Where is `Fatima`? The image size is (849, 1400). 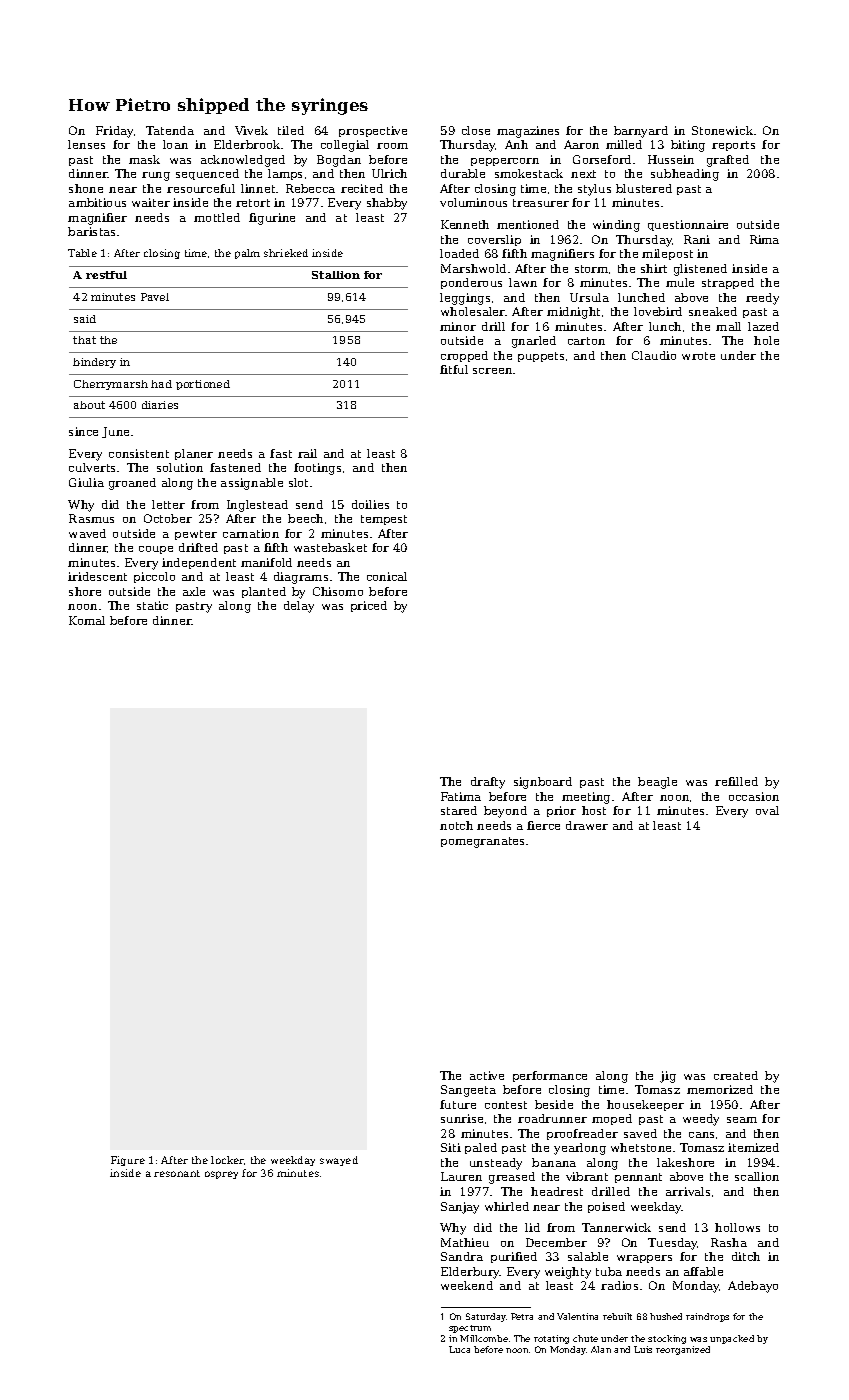 Fatima is located at coordinates (461, 796).
